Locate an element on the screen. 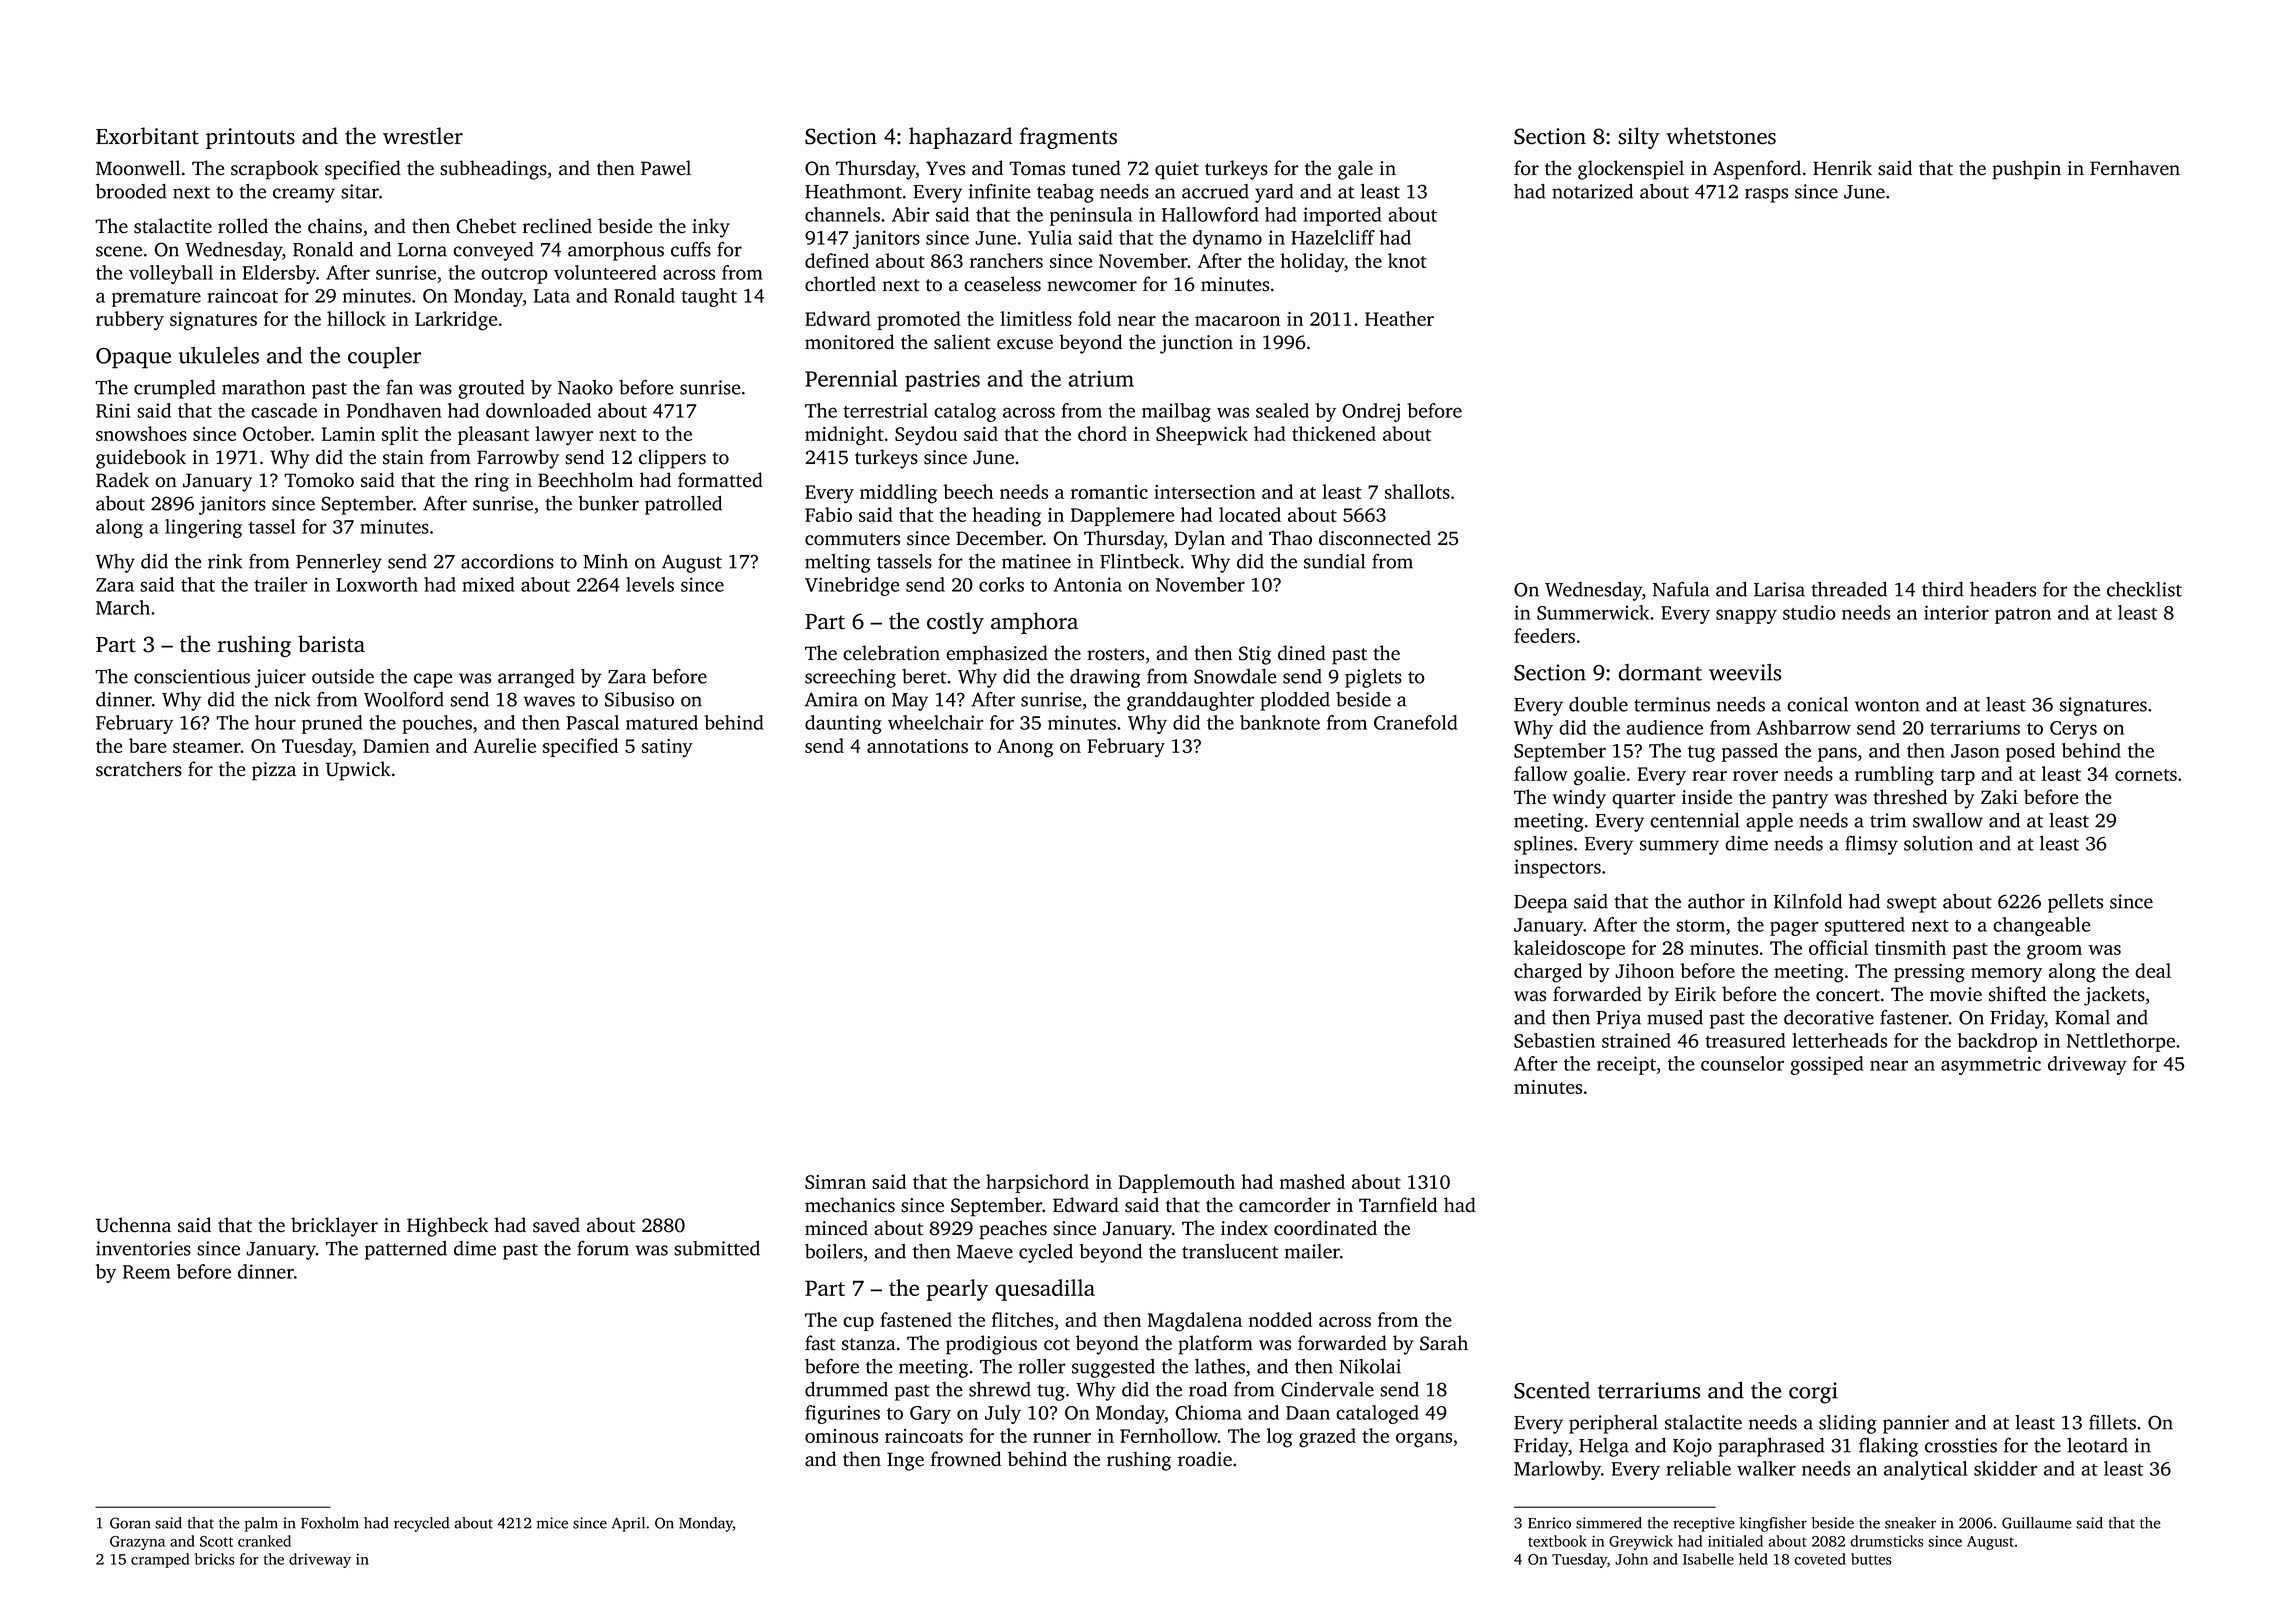  checklist is located at coordinates (2144, 589).
